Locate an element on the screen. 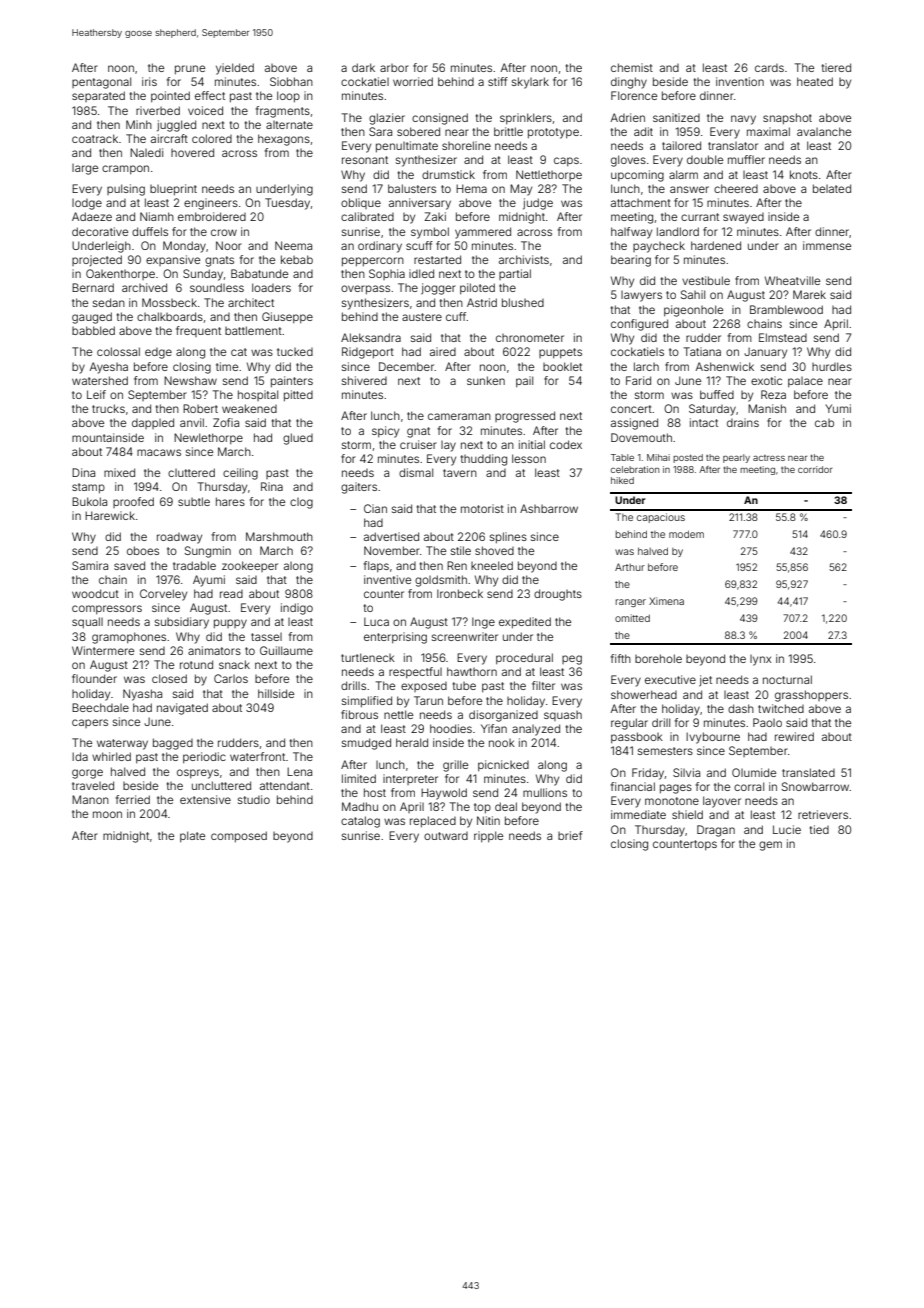 This screenshot has height=1308, width=924. frequent is located at coordinates (198, 331).
